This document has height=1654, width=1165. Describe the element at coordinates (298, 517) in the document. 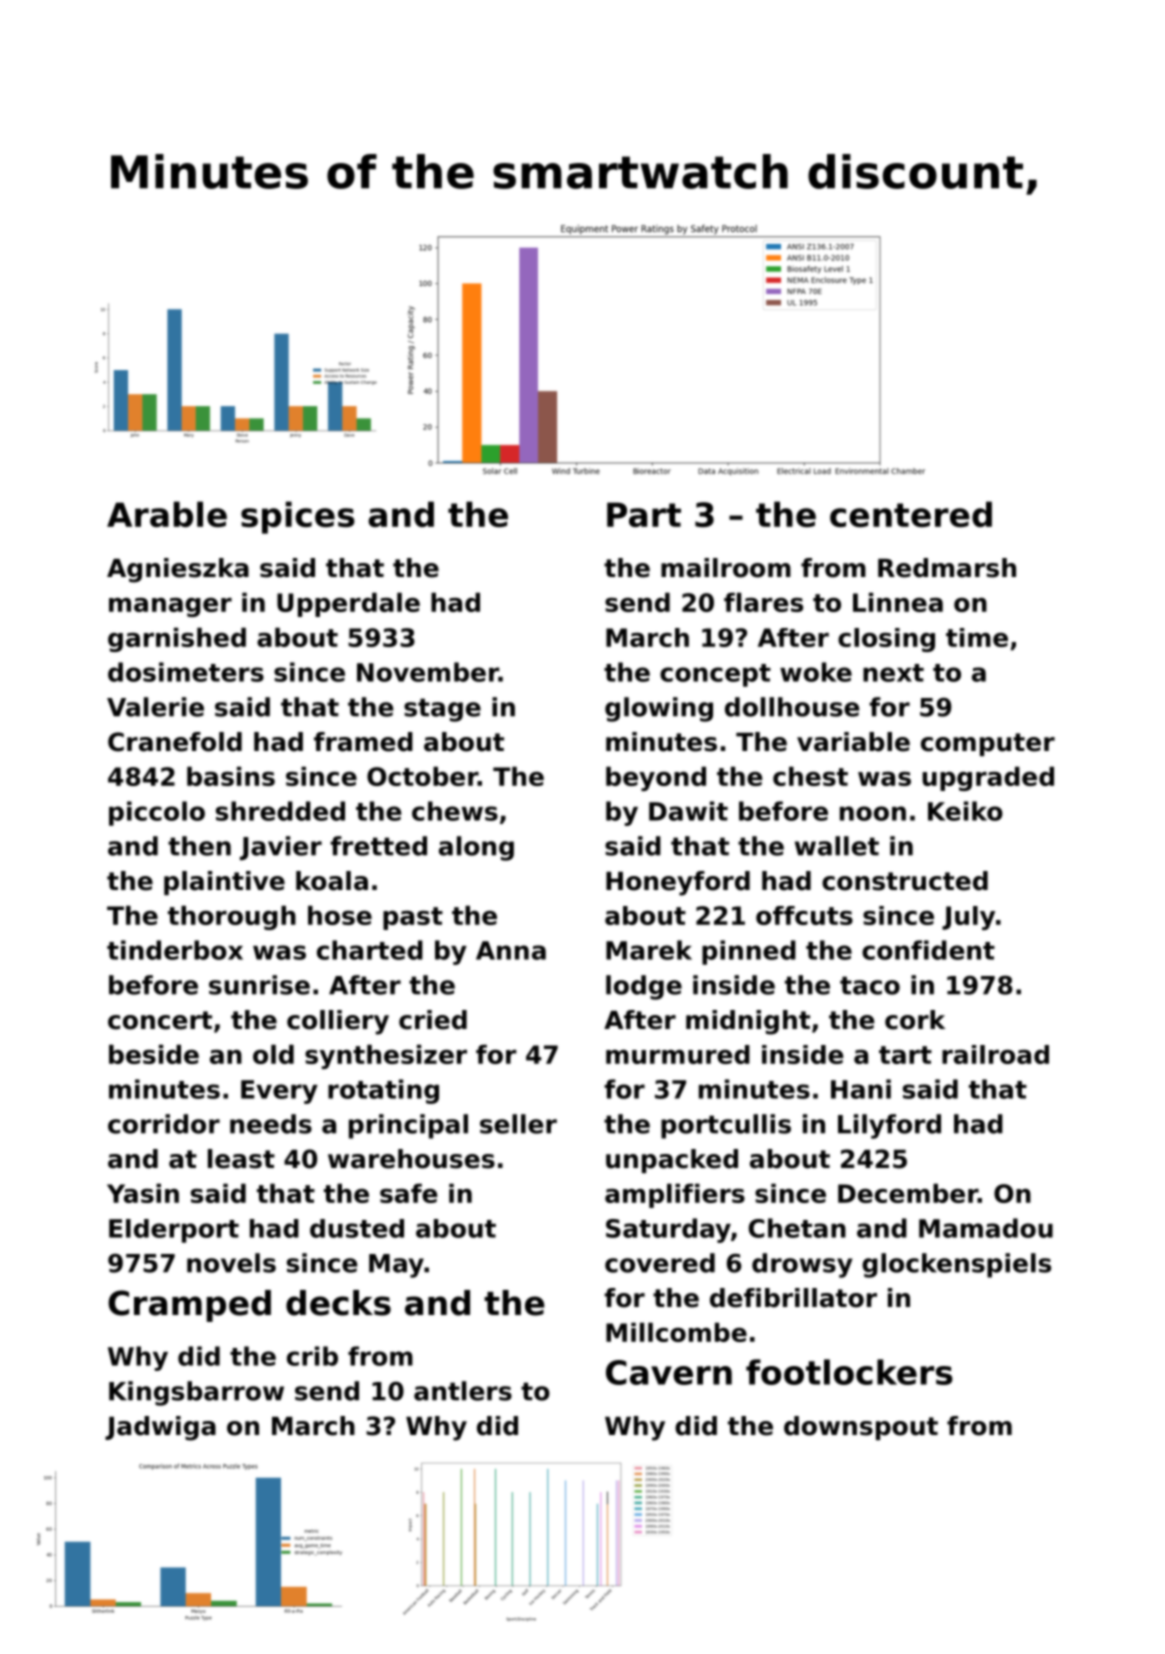

I see `spices` at that location.
